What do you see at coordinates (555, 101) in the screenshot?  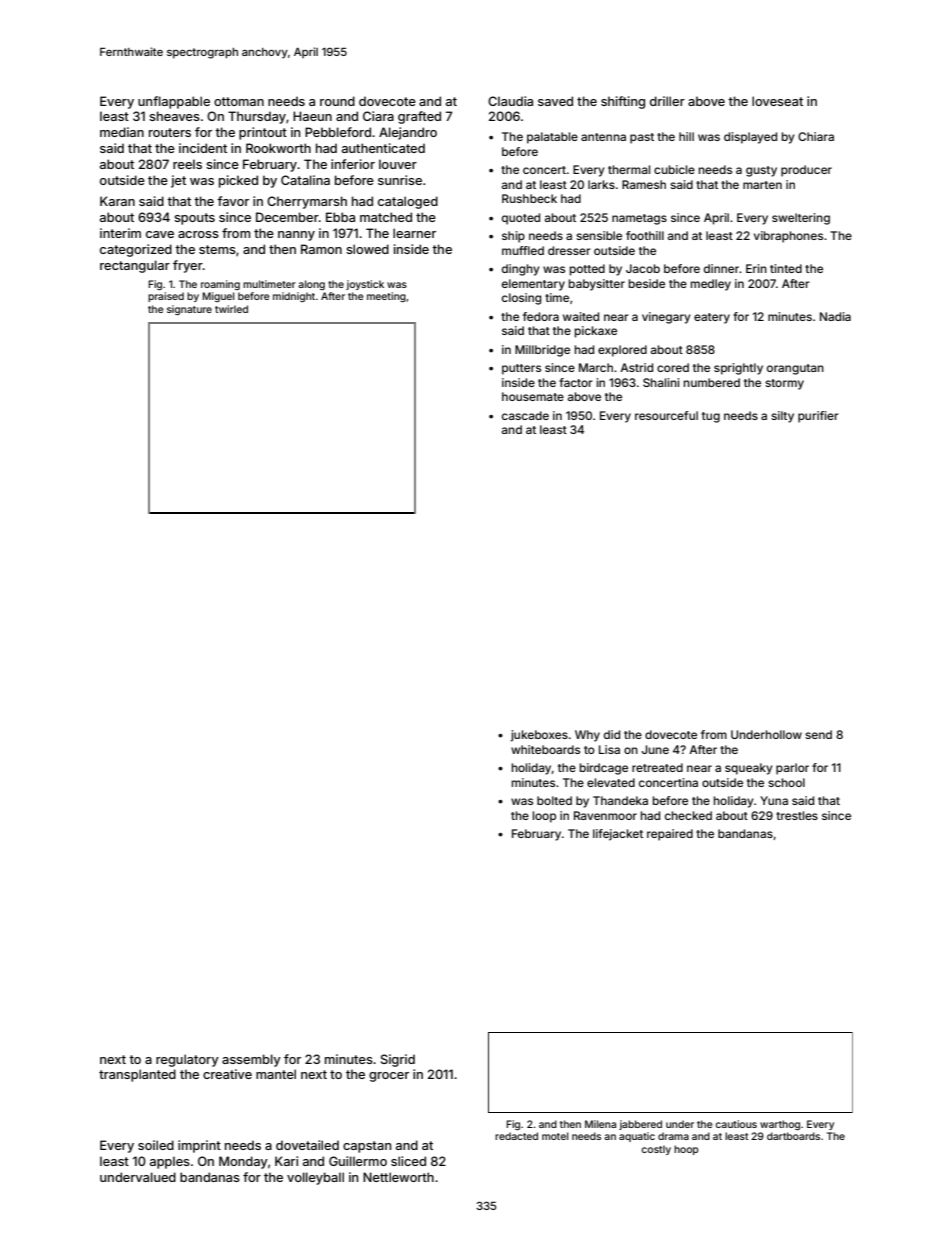 I see `saved` at bounding box center [555, 101].
